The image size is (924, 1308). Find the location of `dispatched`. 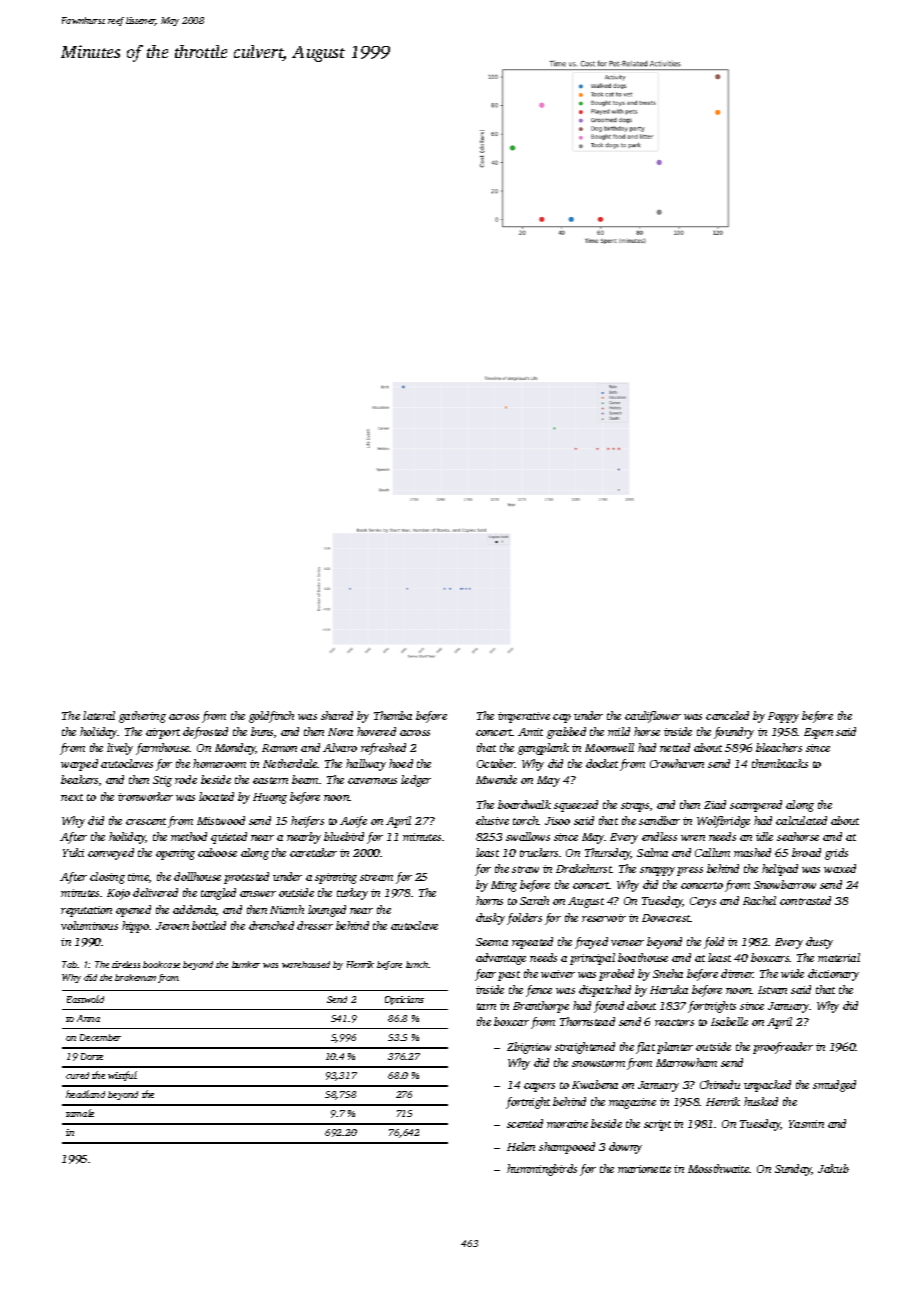

dispatched is located at coordinates (605, 991).
